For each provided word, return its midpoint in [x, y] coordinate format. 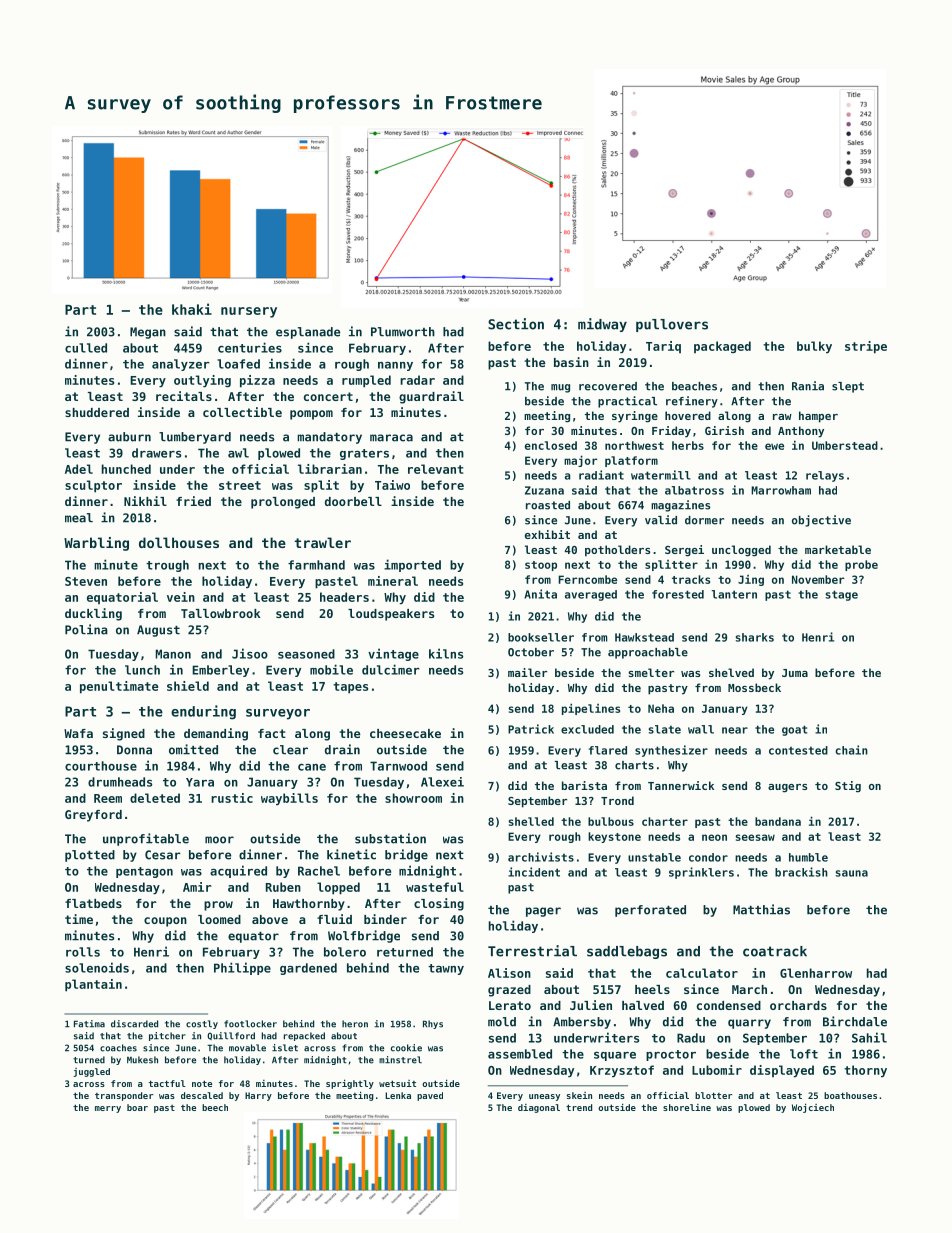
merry [108, 1109]
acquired [238, 871]
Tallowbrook [220, 613]
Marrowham [781, 490]
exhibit [547, 534]
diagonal [539, 1108]
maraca [391, 438]
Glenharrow [816, 973]
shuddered [97, 412]
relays [825, 476]
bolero [345, 952]
